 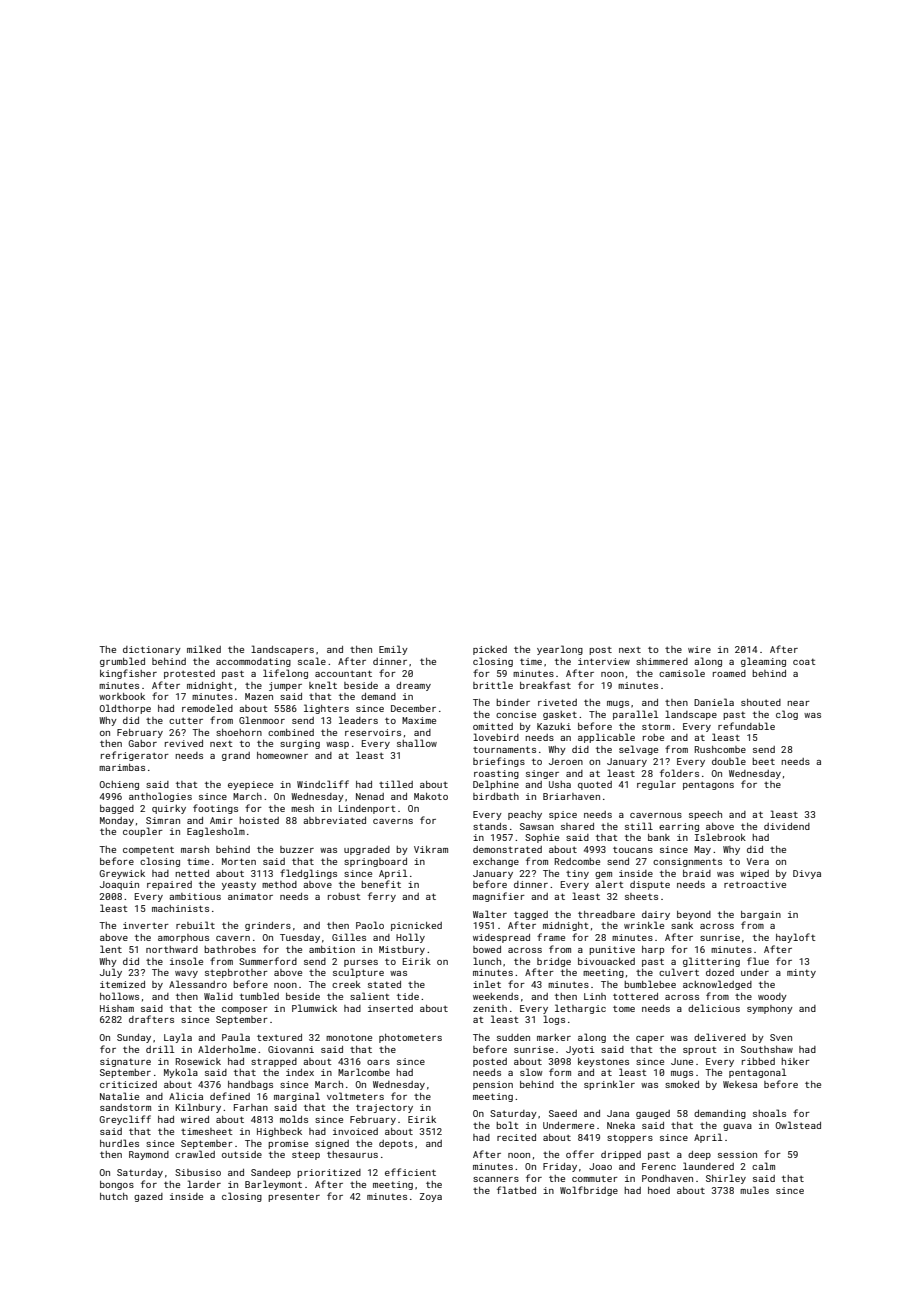 I want to click on Kazuki, so click(x=554, y=726).
